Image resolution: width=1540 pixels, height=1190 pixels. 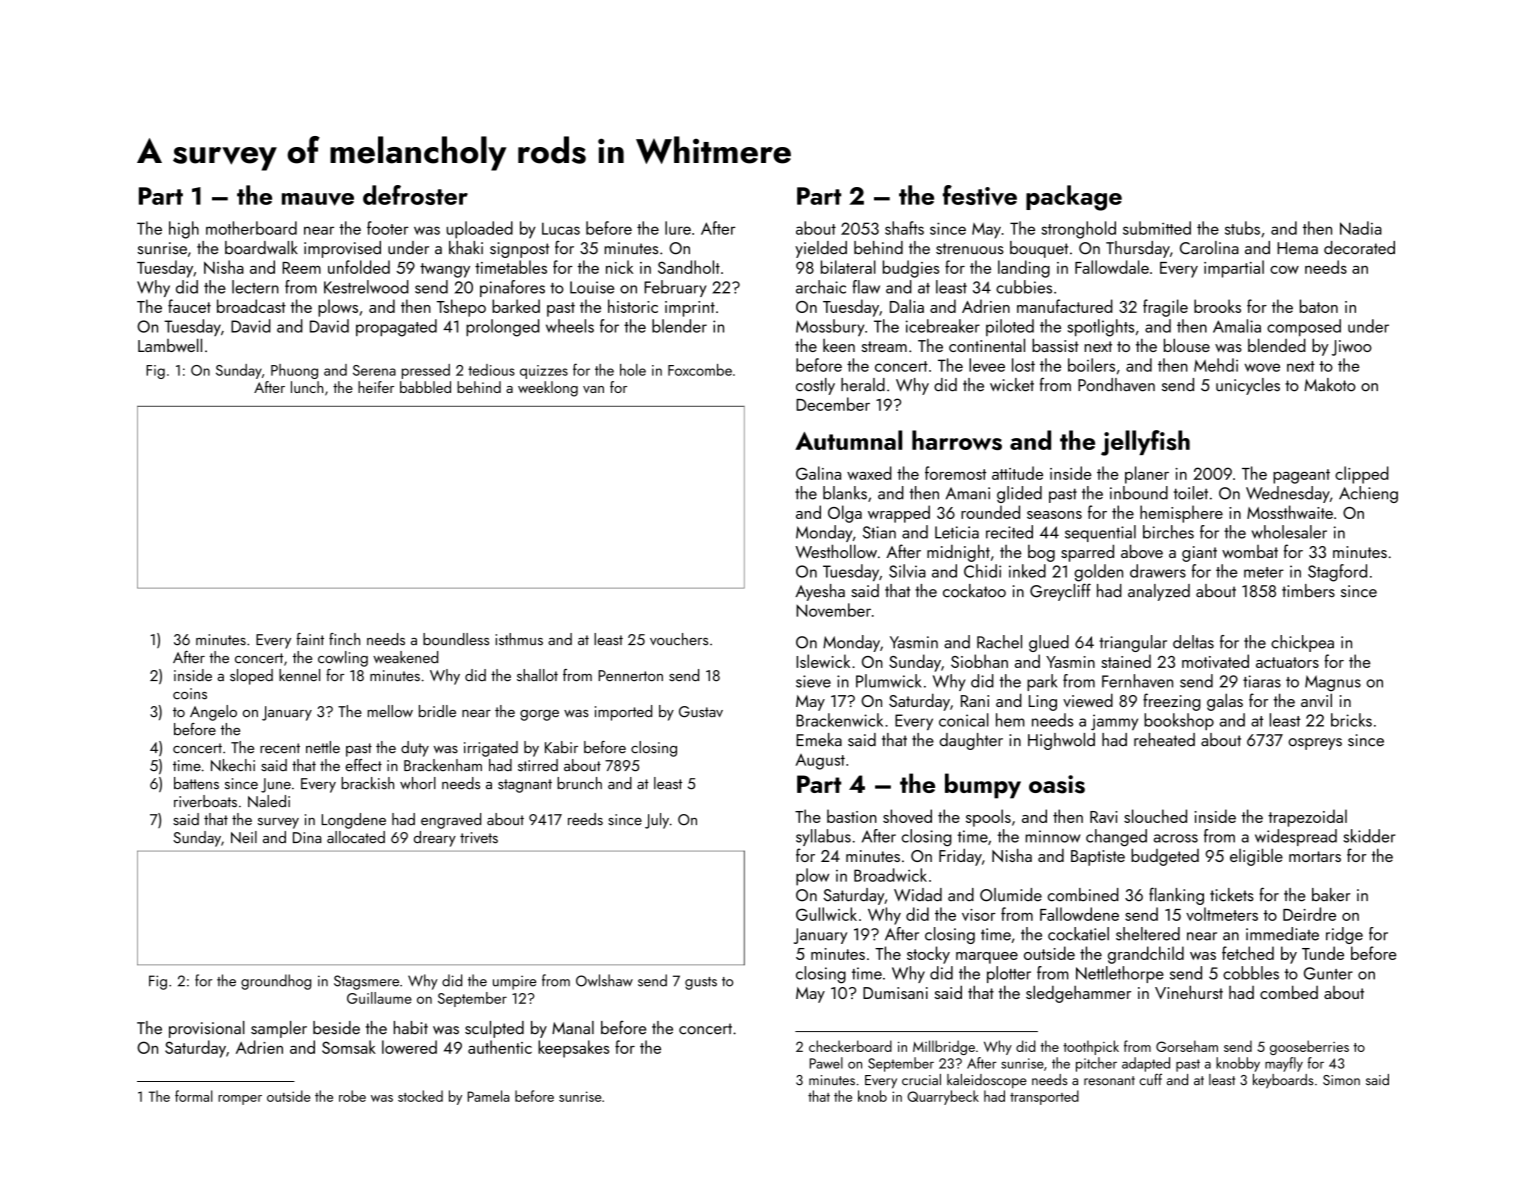 What do you see at coordinates (352, 1096) in the screenshot?
I see `robe` at bounding box center [352, 1096].
